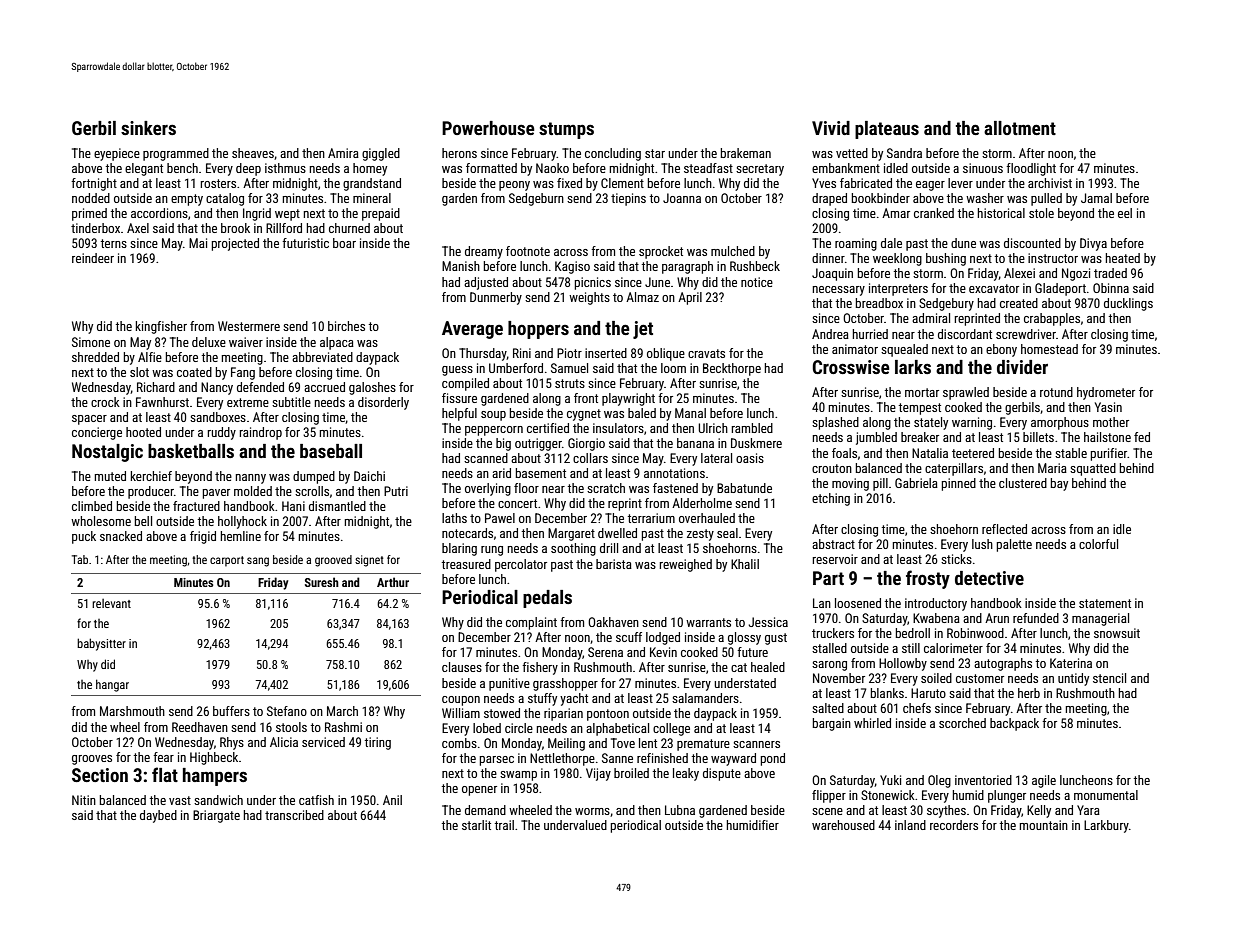 Image resolution: width=1233 pixels, height=952 pixels. What do you see at coordinates (1073, 679) in the screenshot?
I see `untidy` at bounding box center [1073, 679].
